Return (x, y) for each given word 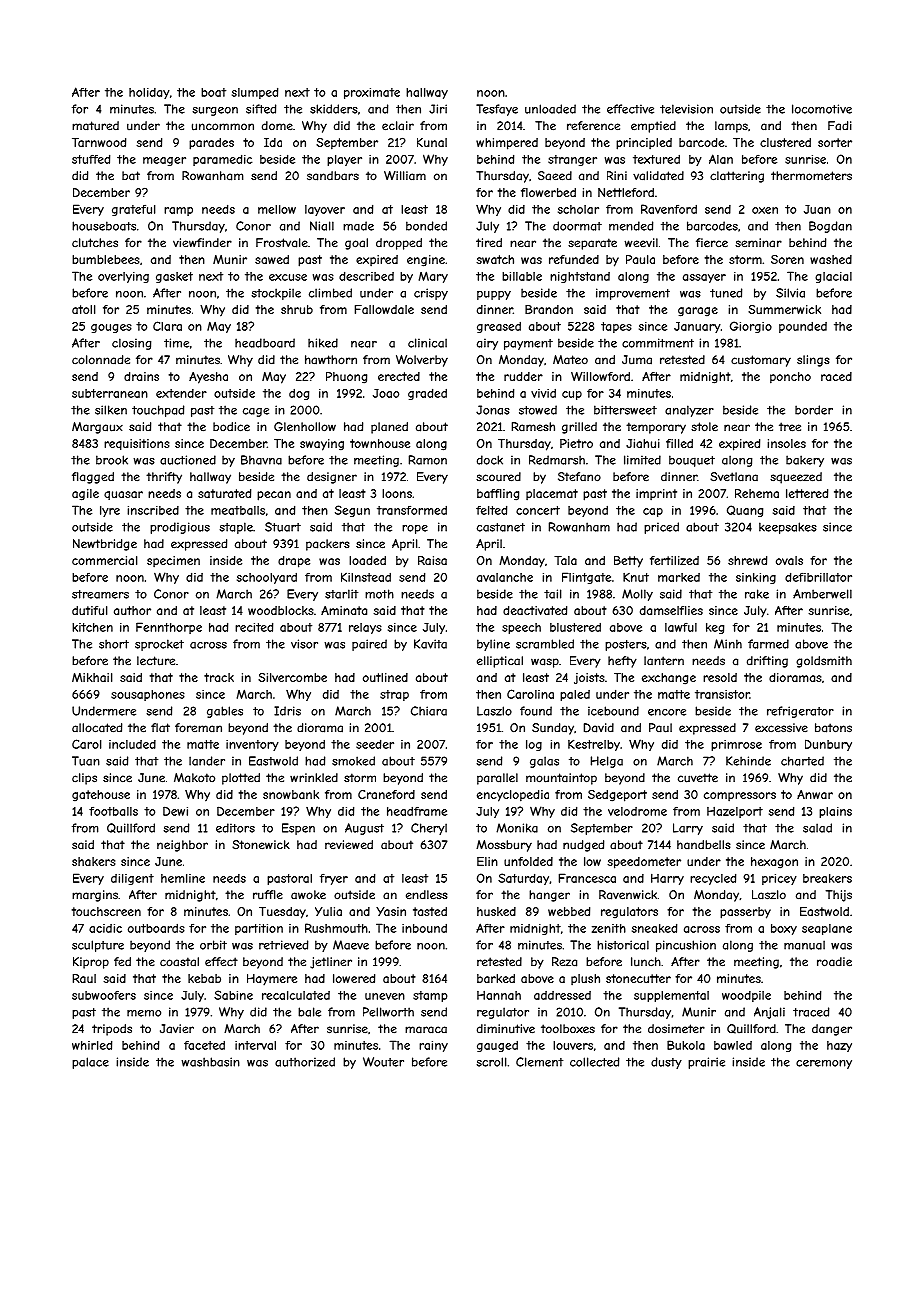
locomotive (822, 109)
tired (489, 243)
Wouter (383, 1062)
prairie (706, 1063)
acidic (105, 928)
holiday (149, 93)
